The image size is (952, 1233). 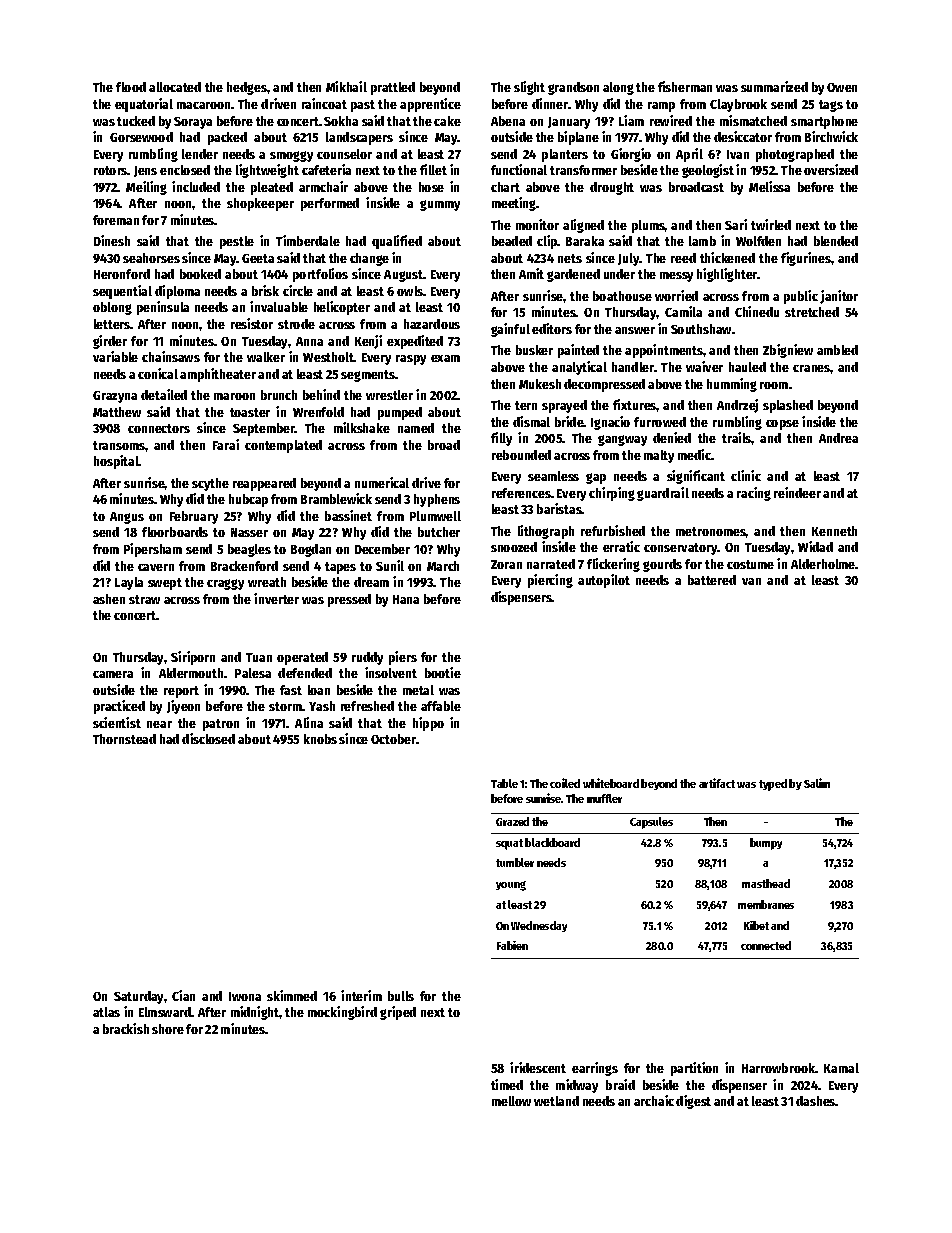 I want to click on summarized, so click(x=774, y=86).
